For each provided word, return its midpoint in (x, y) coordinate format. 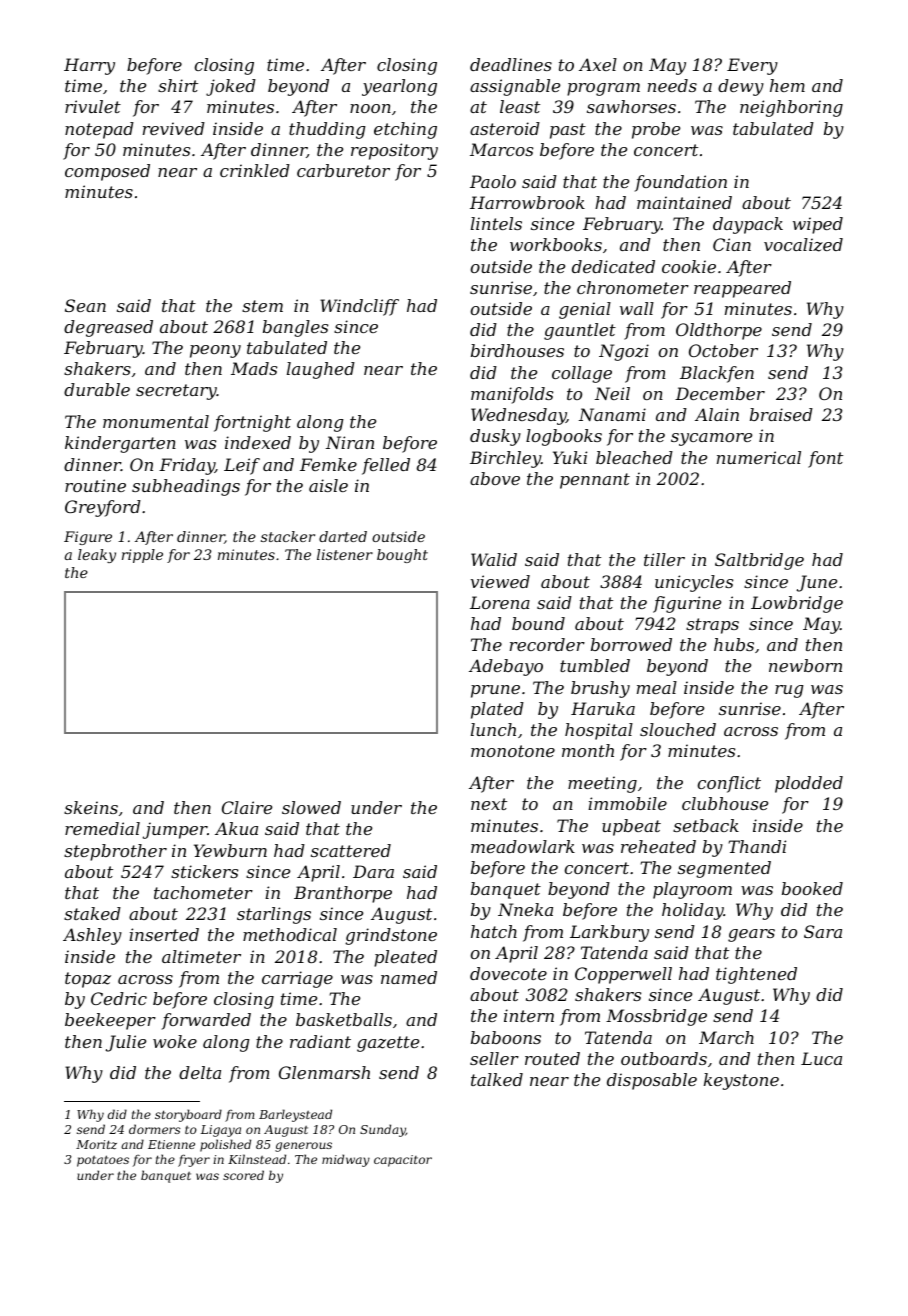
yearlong (399, 87)
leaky (97, 556)
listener (345, 554)
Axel (598, 64)
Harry (89, 66)
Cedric (119, 998)
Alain (717, 414)
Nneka (525, 909)
